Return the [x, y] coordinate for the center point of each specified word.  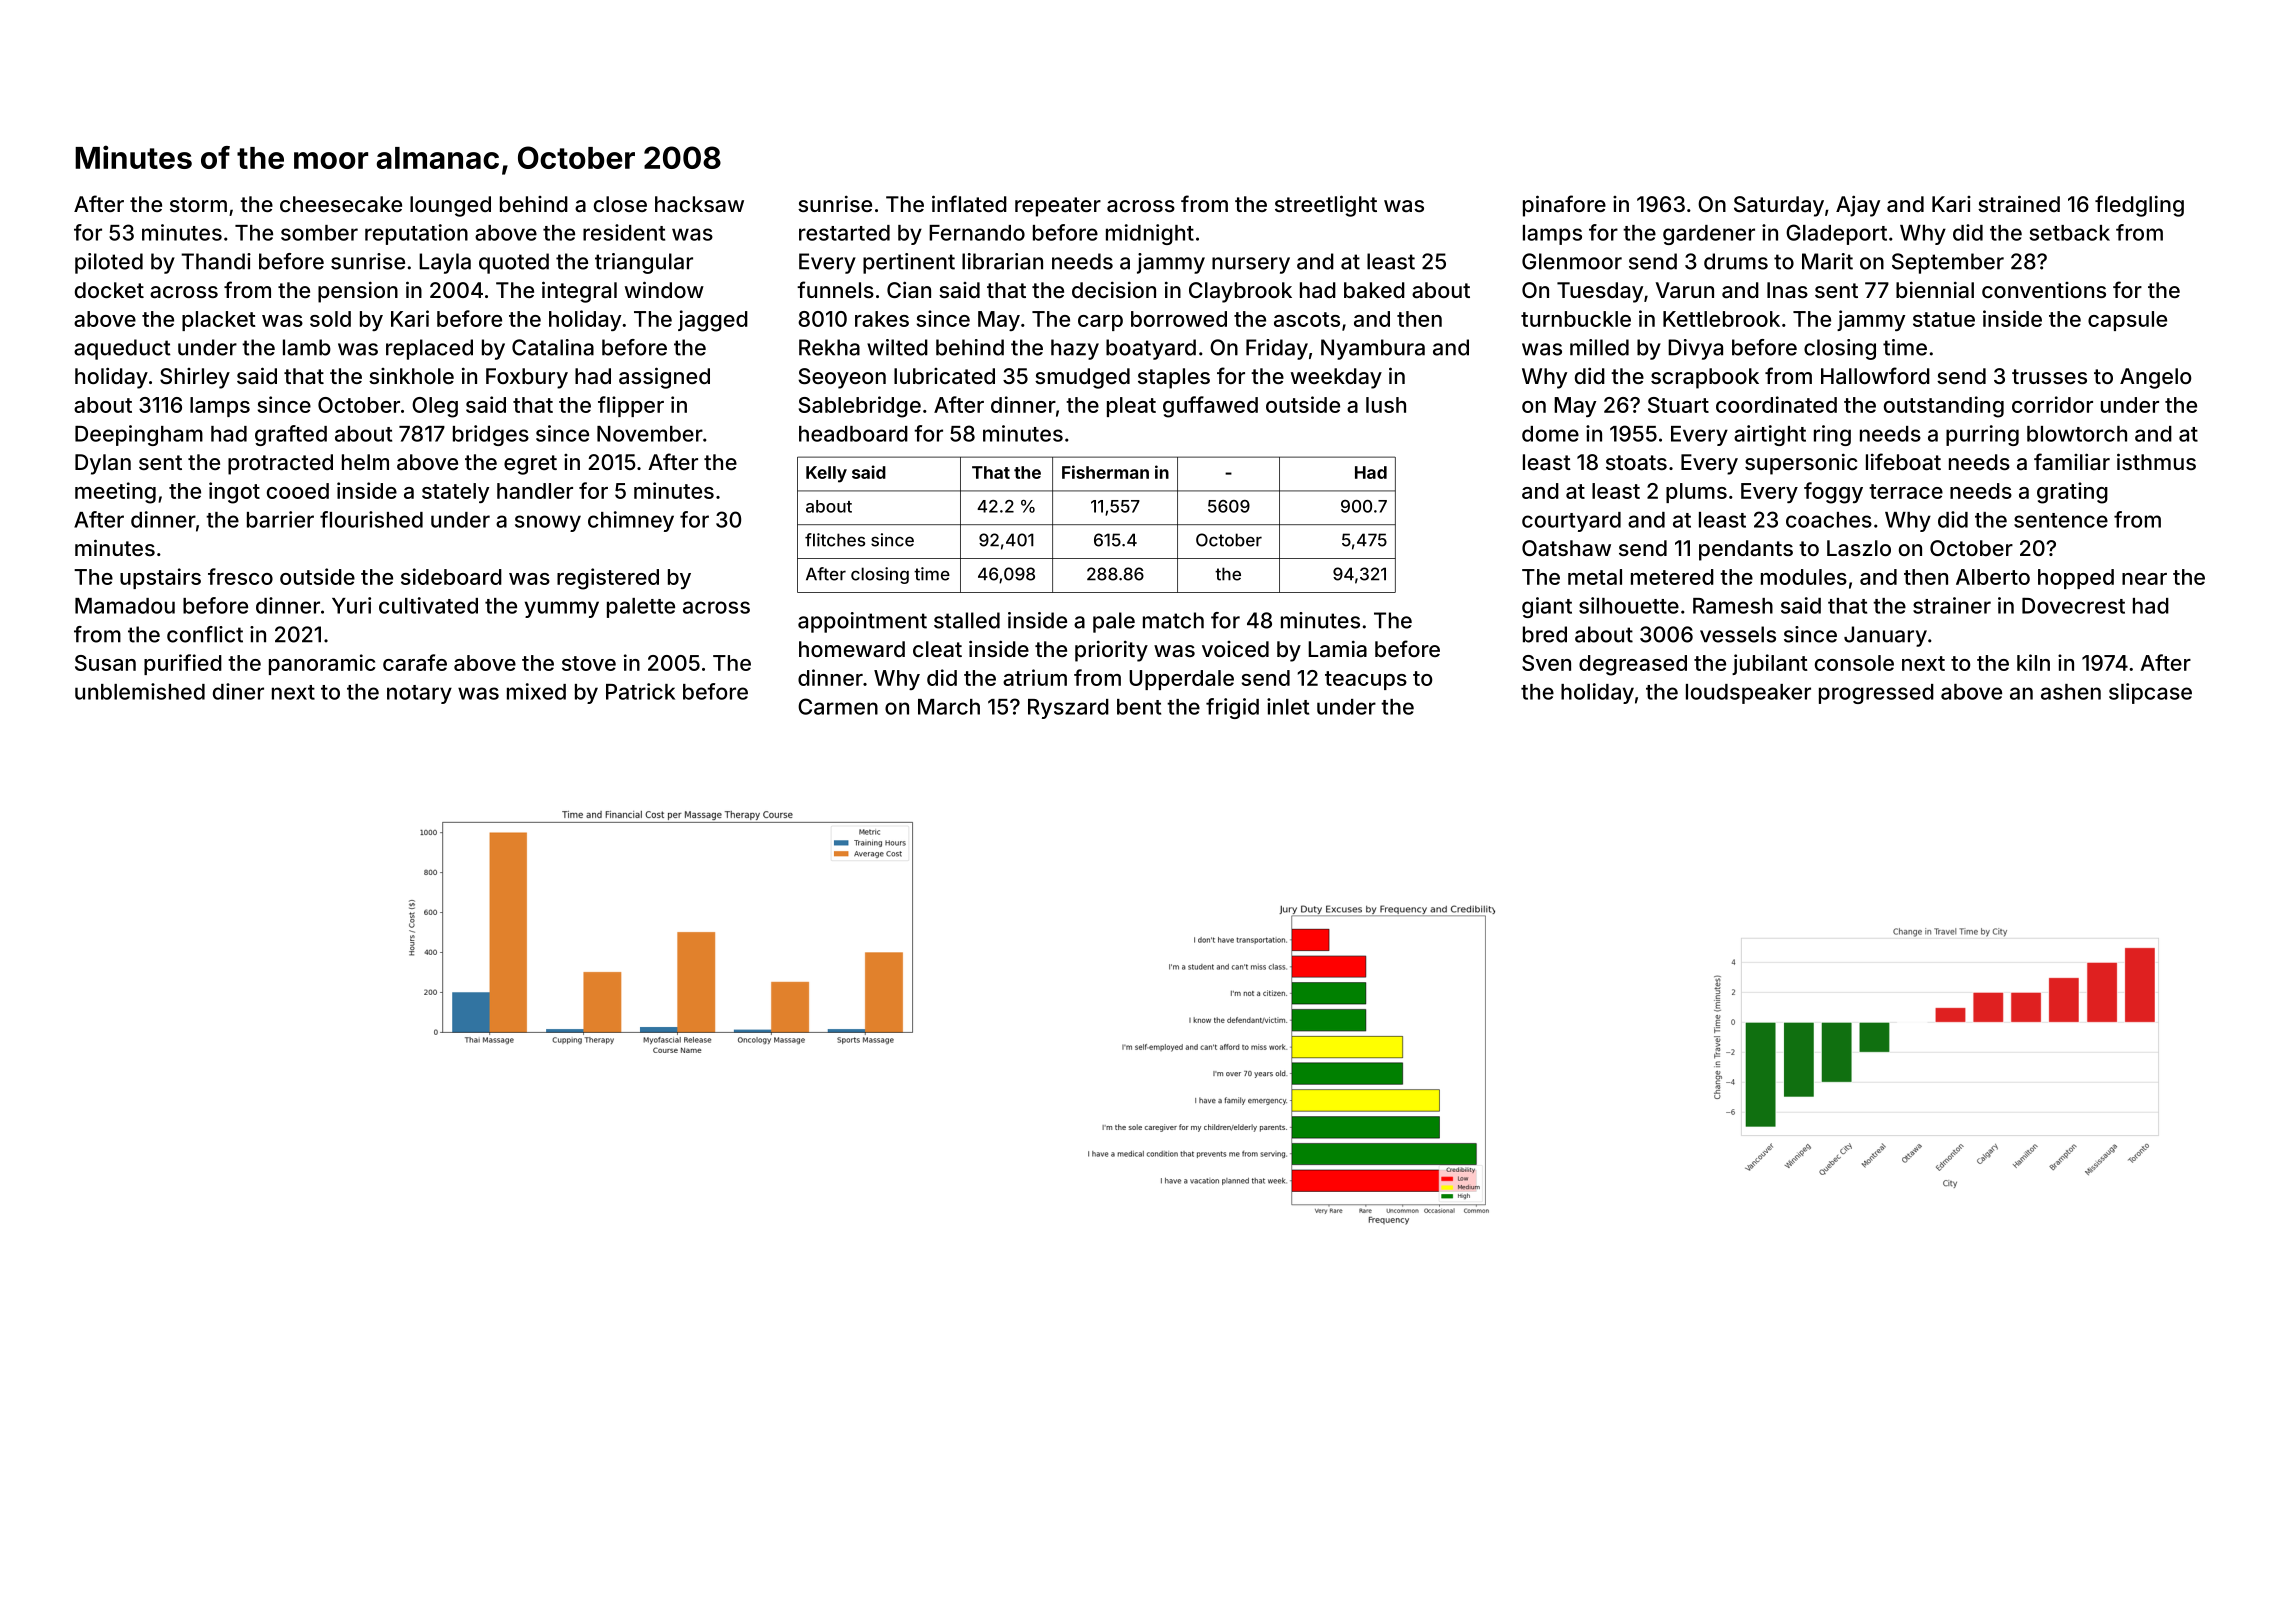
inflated [969, 204]
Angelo [2156, 378]
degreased [1633, 665]
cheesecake [341, 204]
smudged [1082, 378]
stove [589, 663]
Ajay [1858, 206]
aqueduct [122, 349]
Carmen [838, 706]
